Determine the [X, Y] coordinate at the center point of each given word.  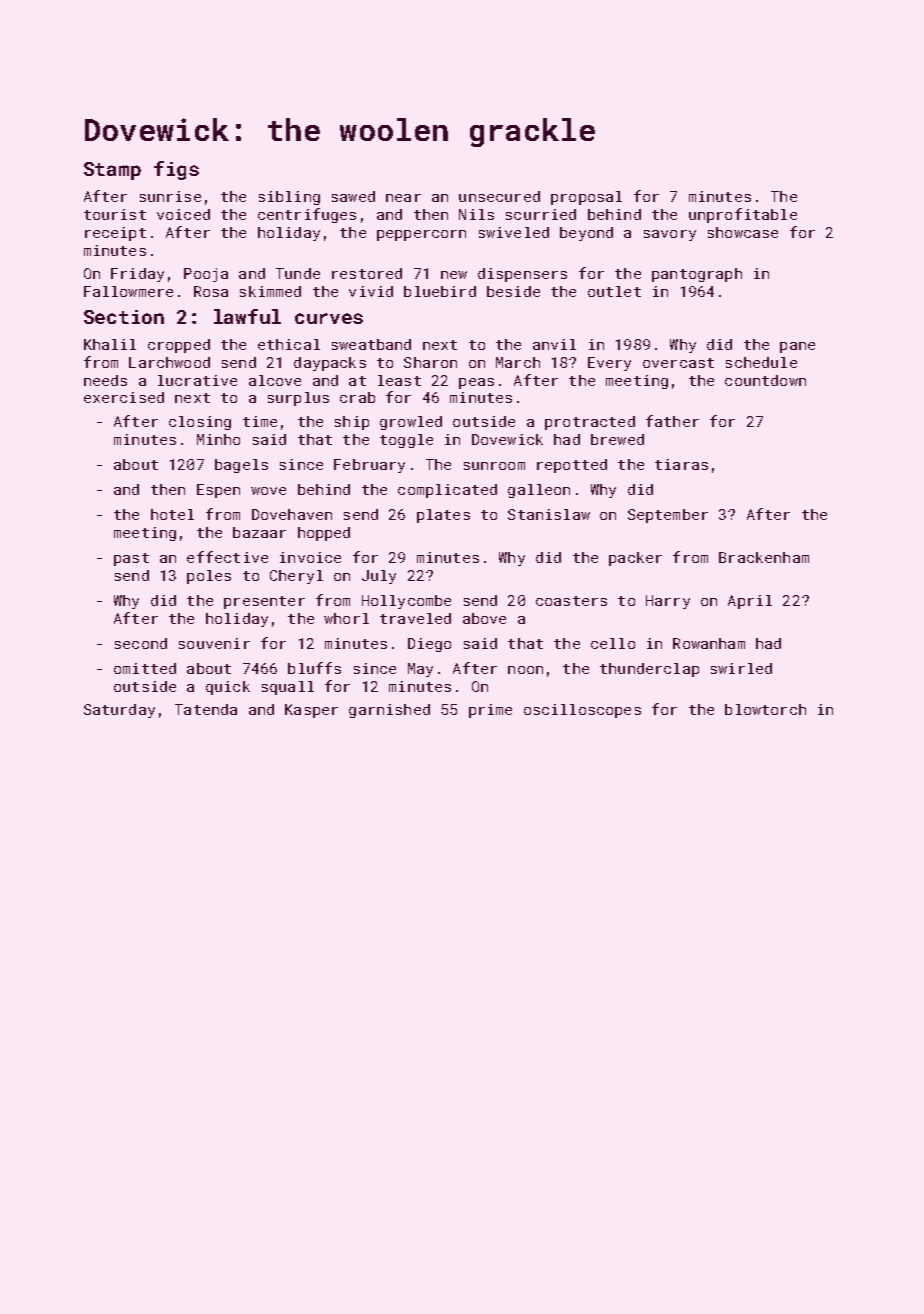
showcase [743, 232]
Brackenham [764, 557]
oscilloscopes [582, 711]
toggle [406, 441]
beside [513, 291]
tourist [115, 214]
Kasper [311, 711]
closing [200, 423]
